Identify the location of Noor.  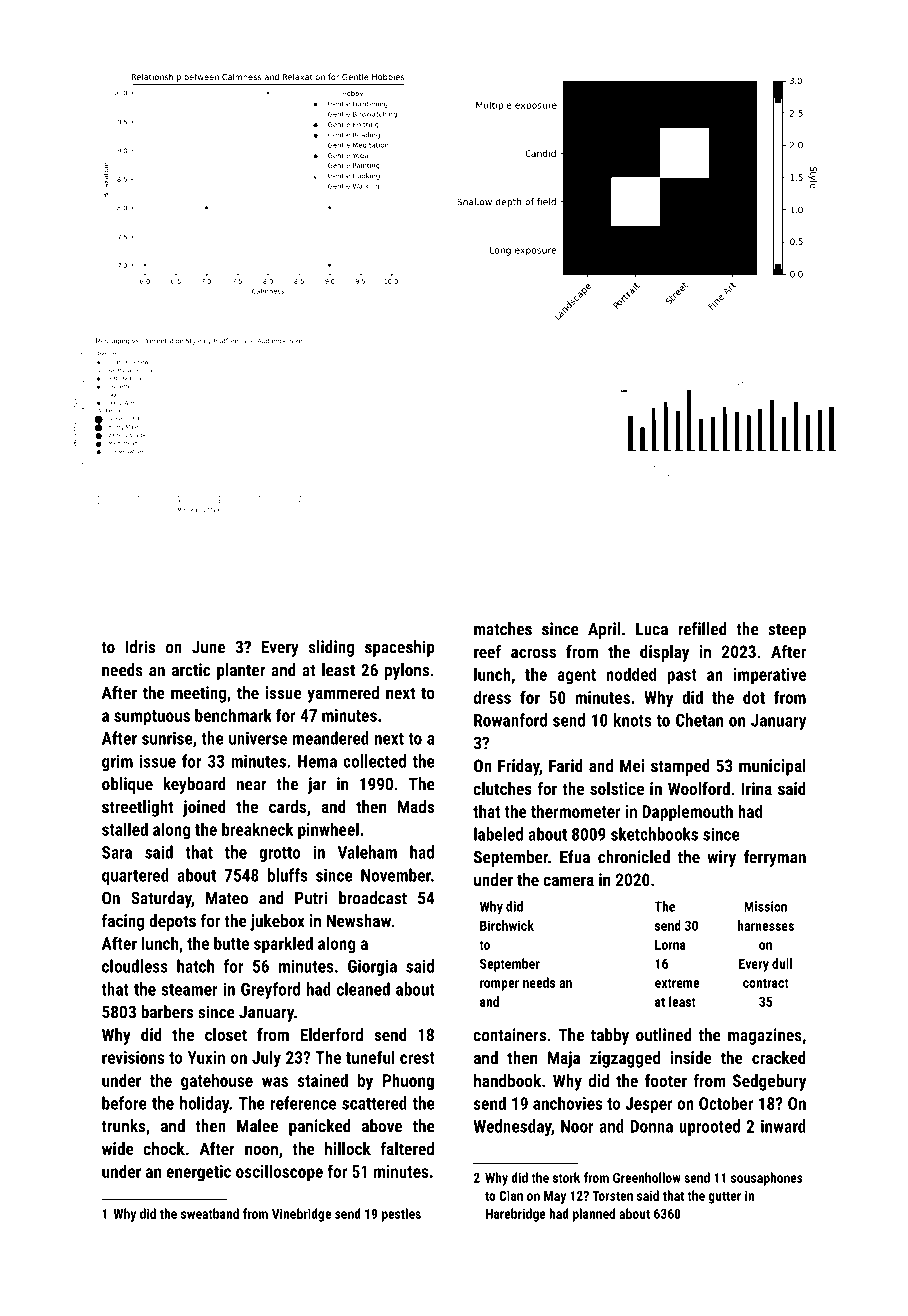
(577, 1126).
